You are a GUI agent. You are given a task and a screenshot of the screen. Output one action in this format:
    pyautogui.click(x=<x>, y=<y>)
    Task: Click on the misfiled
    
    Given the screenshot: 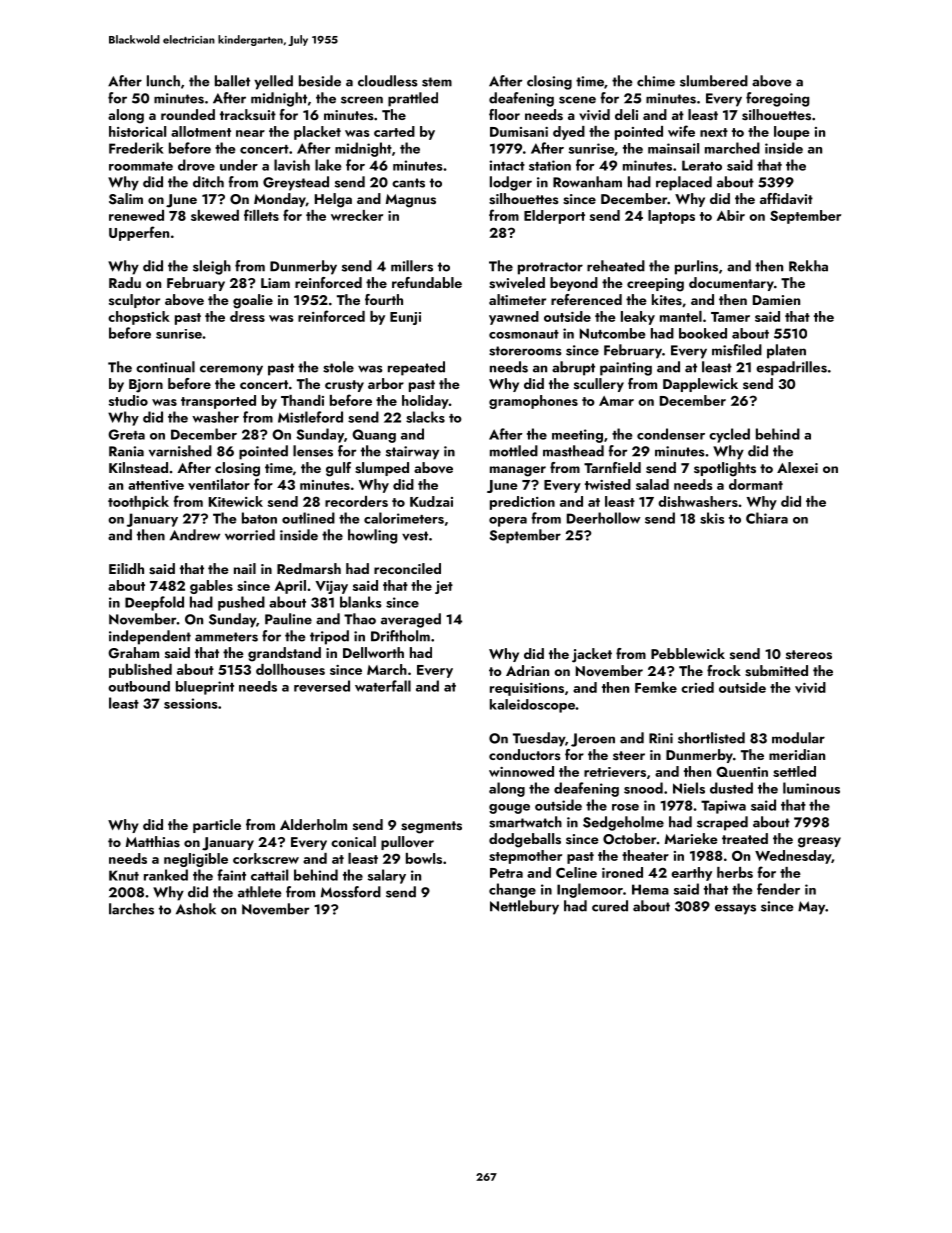 What is the action you would take?
    pyautogui.click(x=737, y=350)
